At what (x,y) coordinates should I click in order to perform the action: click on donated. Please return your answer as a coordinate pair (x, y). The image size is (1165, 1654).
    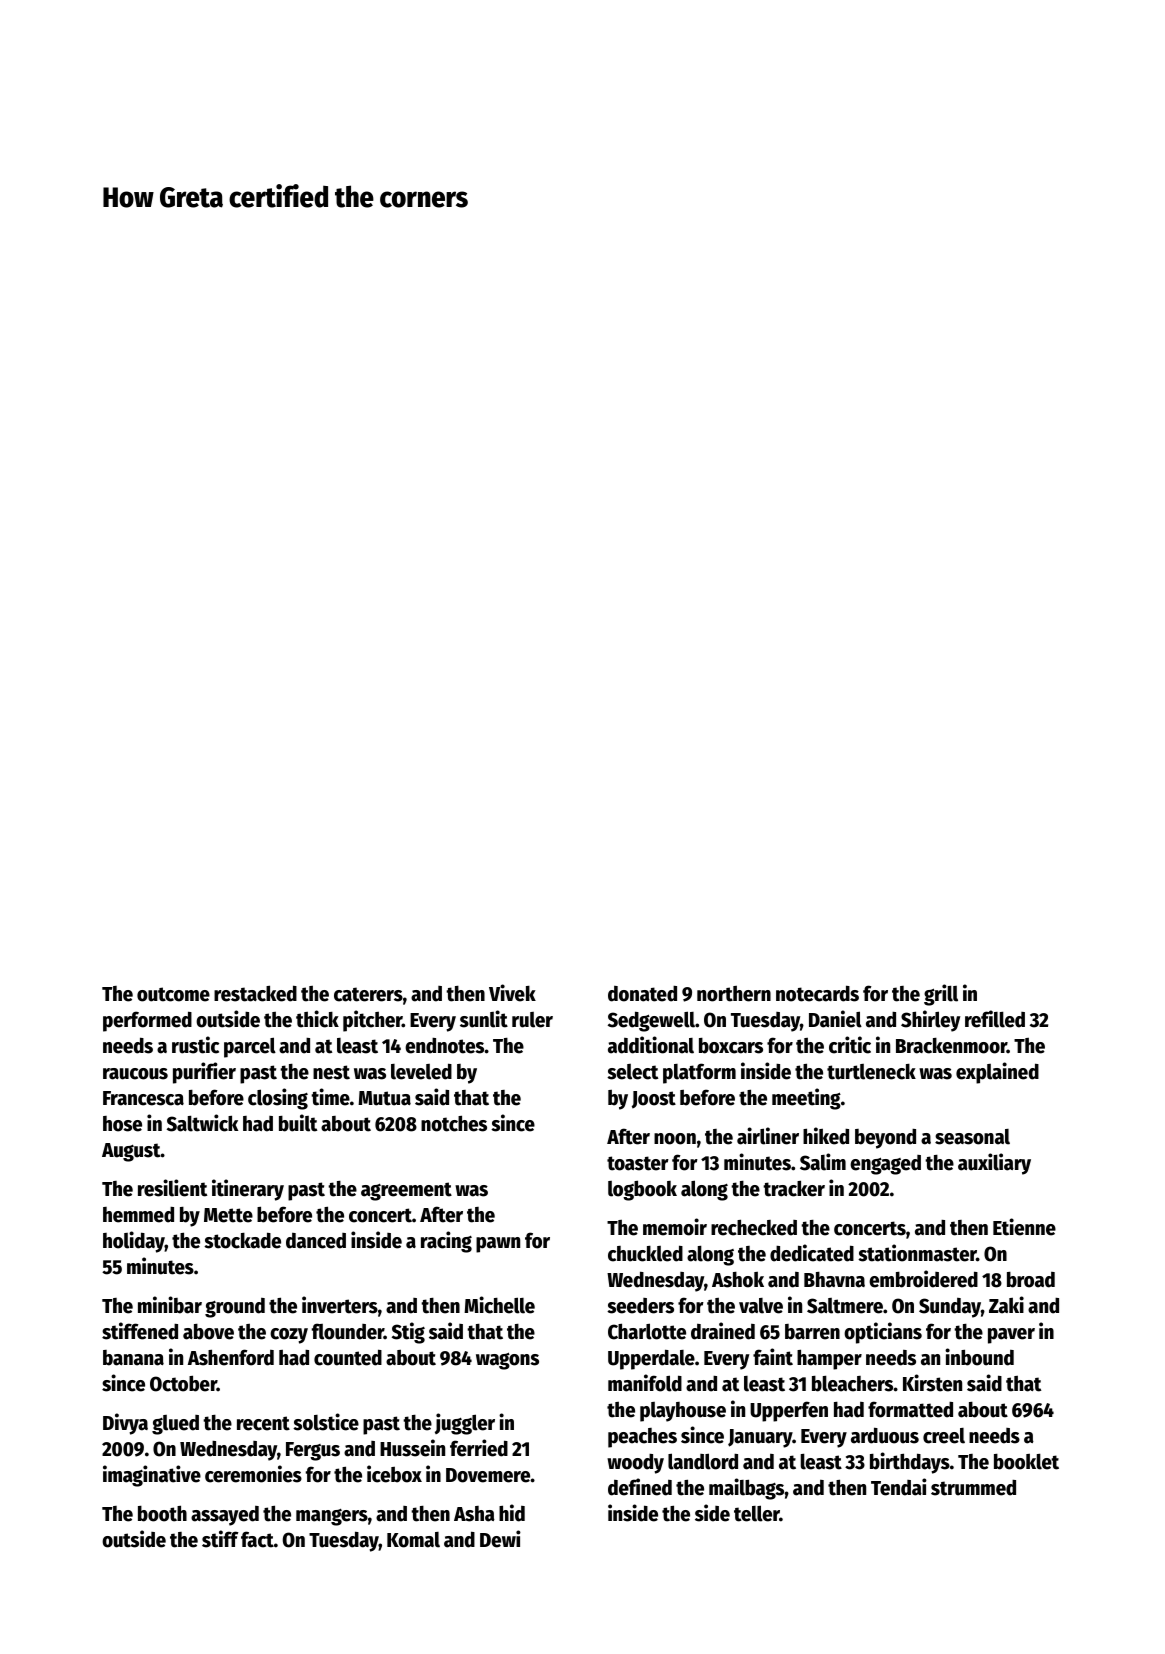
    Looking at the image, I should click on (642, 994).
